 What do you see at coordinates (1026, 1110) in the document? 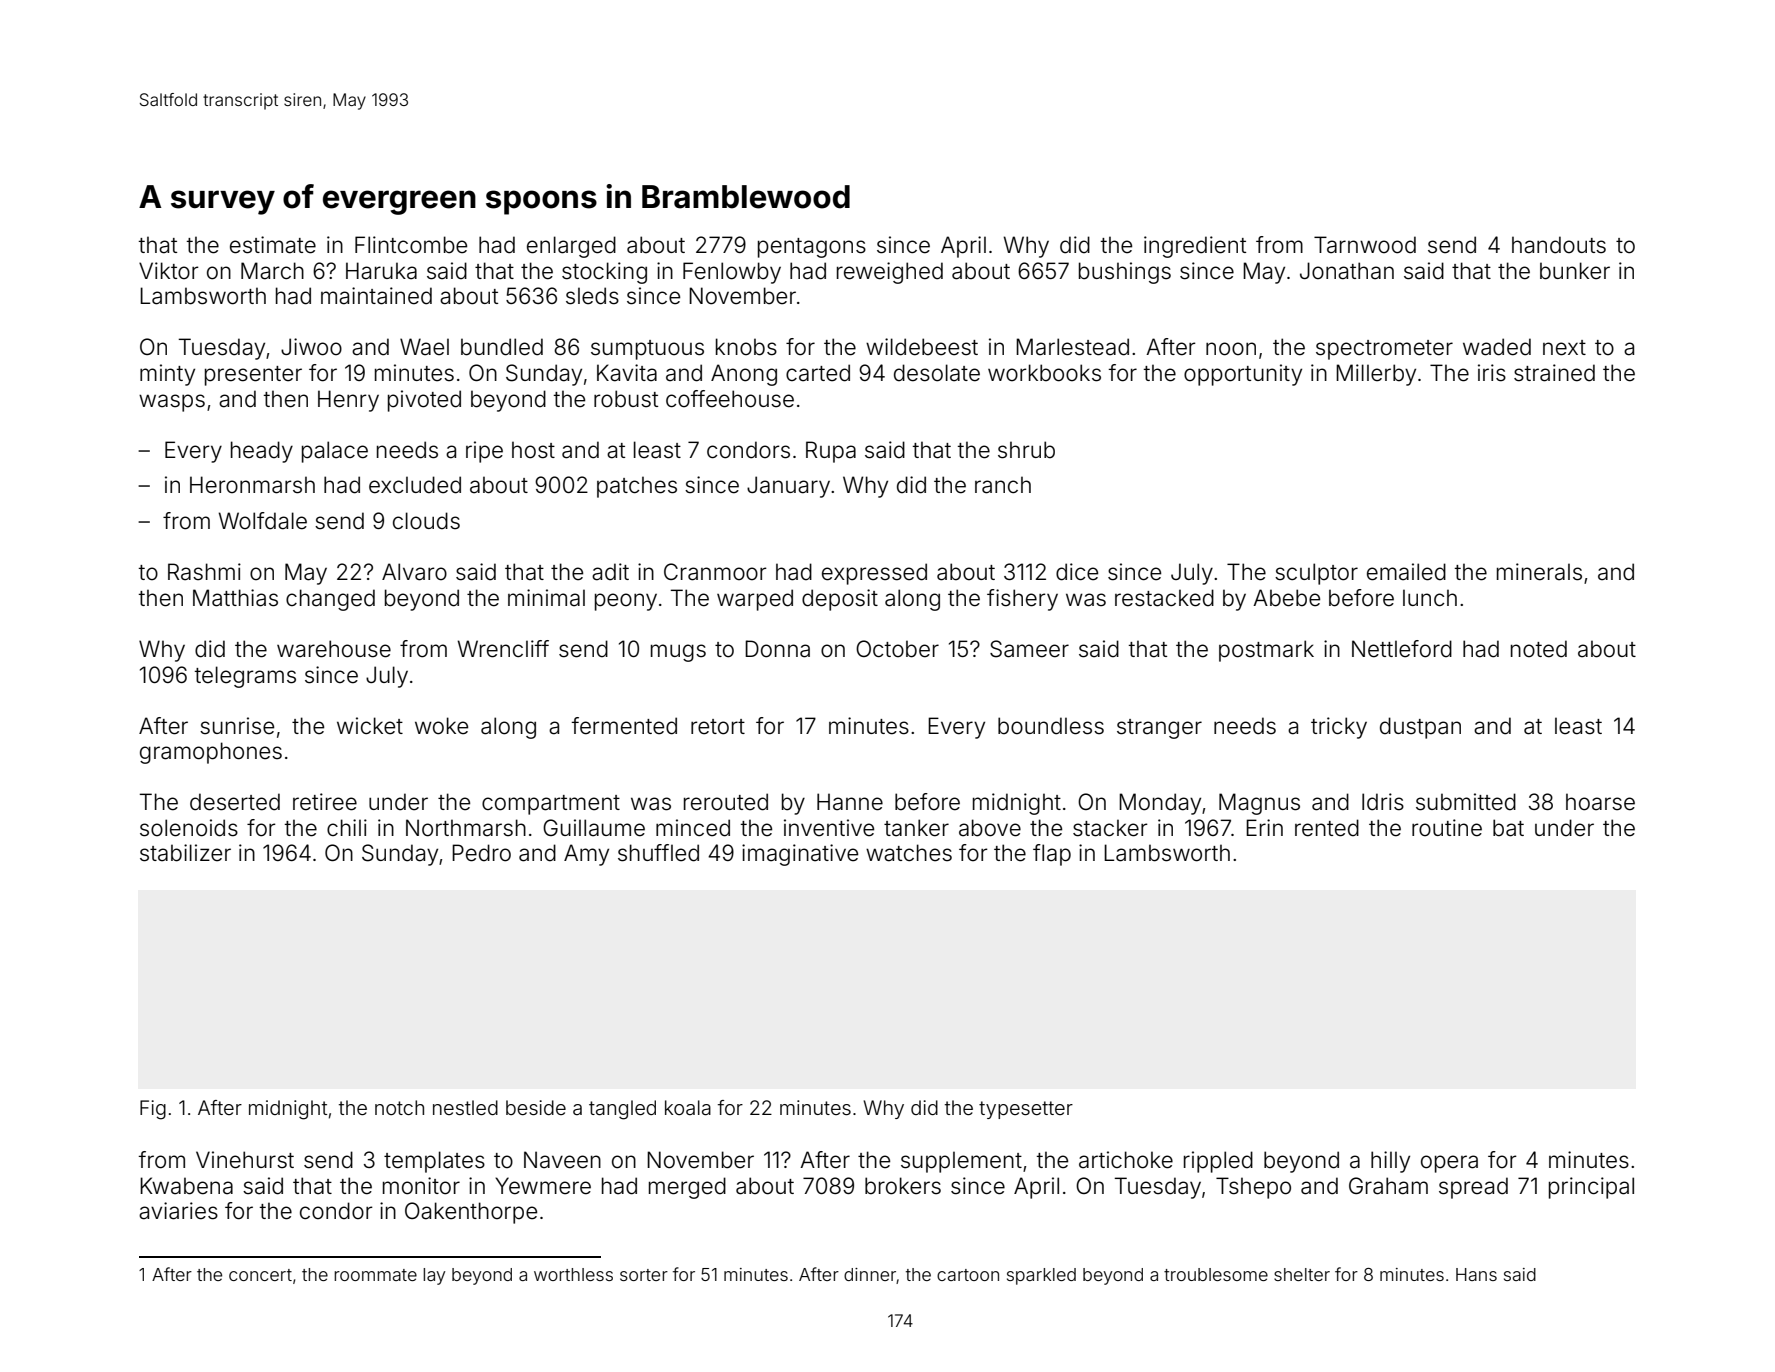
I see `typesetter` at bounding box center [1026, 1110].
